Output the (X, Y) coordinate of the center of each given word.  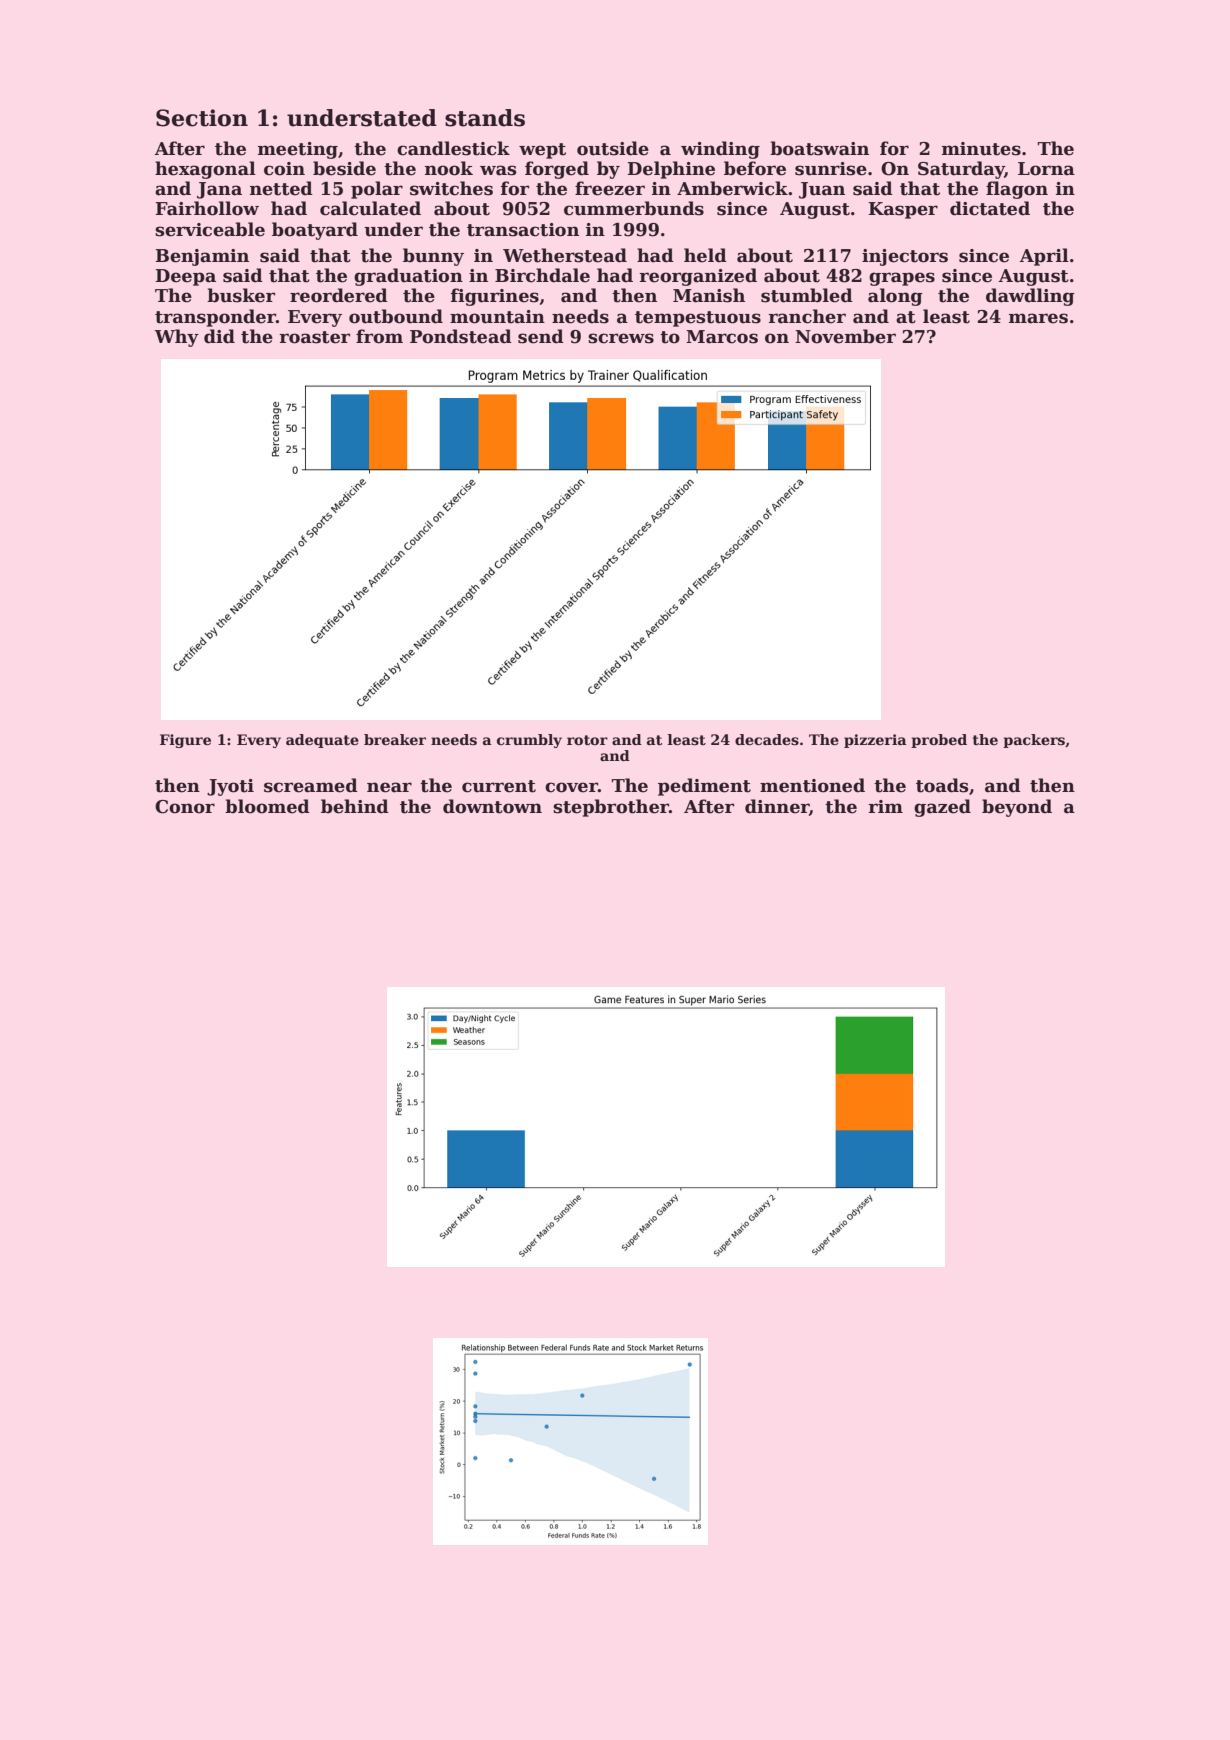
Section (202, 118)
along (895, 297)
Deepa (185, 277)
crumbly (529, 741)
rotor (587, 740)
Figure (185, 741)
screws (621, 338)
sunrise (831, 169)
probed (939, 741)
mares (1038, 318)
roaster (314, 337)
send (541, 336)
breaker (395, 739)
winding (720, 150)
